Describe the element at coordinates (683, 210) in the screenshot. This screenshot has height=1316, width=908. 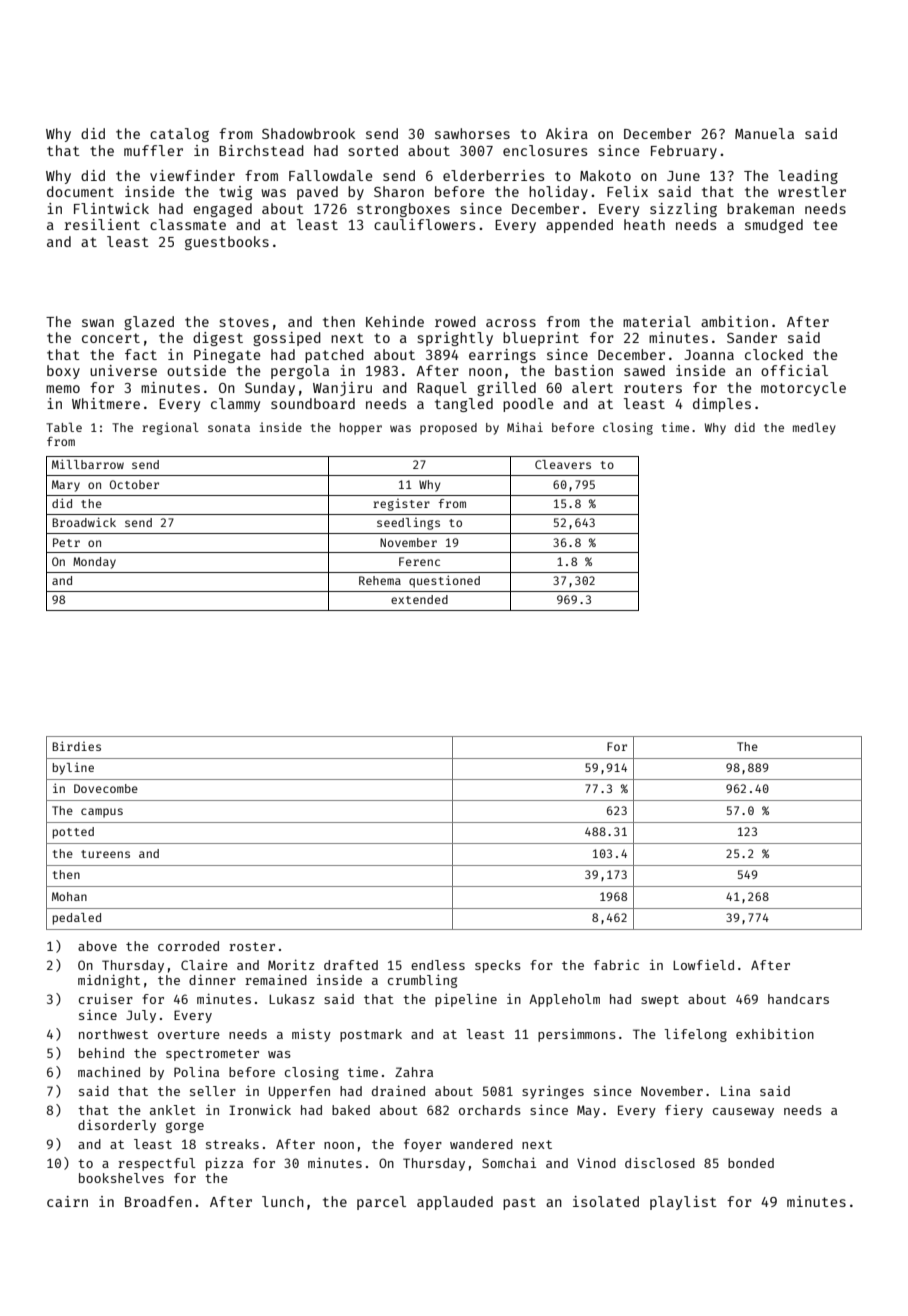
I see `sizzling` at that location.
